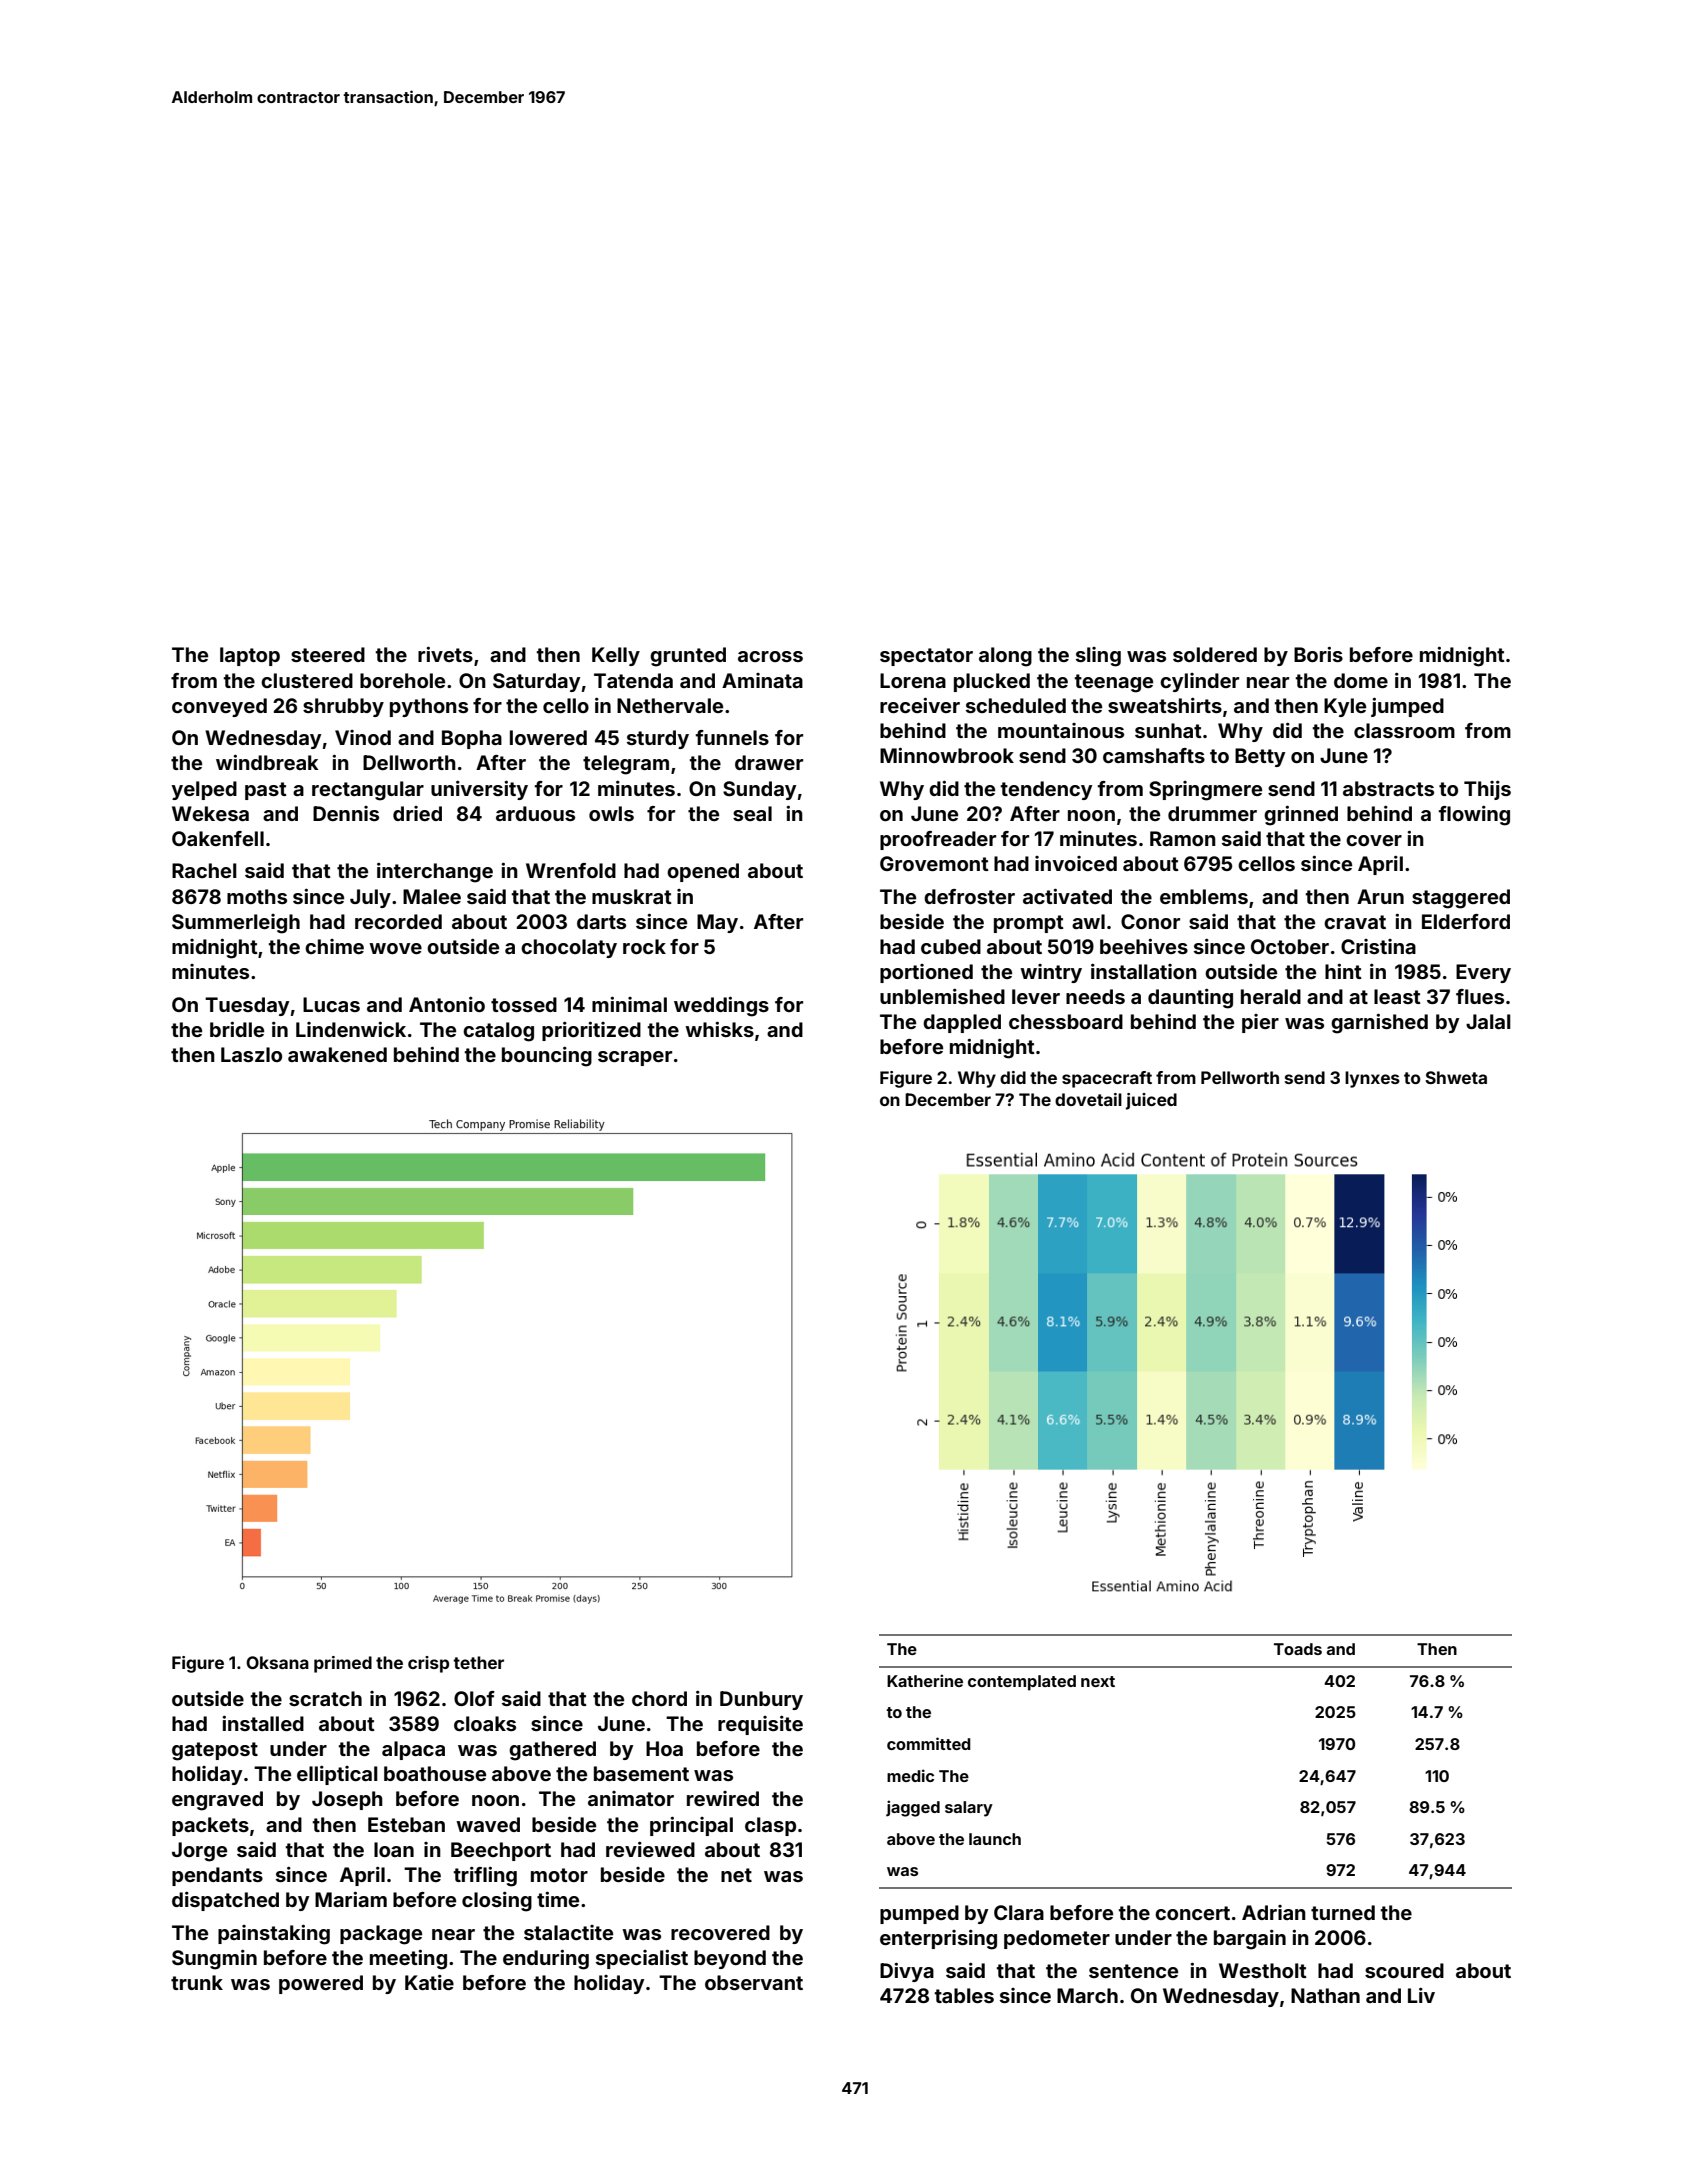 The image size is (1683, 2178). What do you see at coordinates (408, 1960) in the screenshot?
I see `meeting` at bounding box center [408, 1960].
